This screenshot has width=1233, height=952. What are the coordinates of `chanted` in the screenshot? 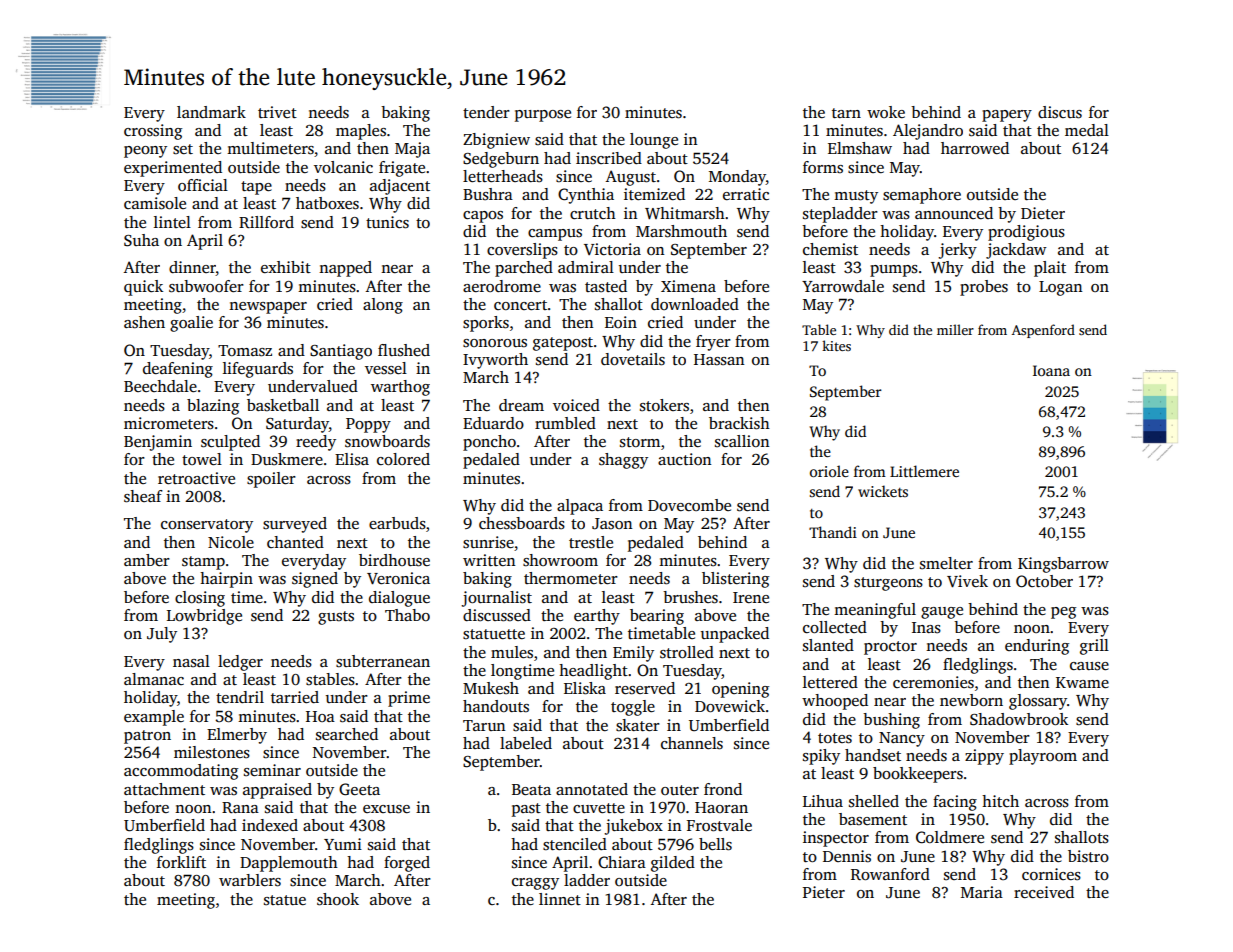 It's located at (295, 542).
